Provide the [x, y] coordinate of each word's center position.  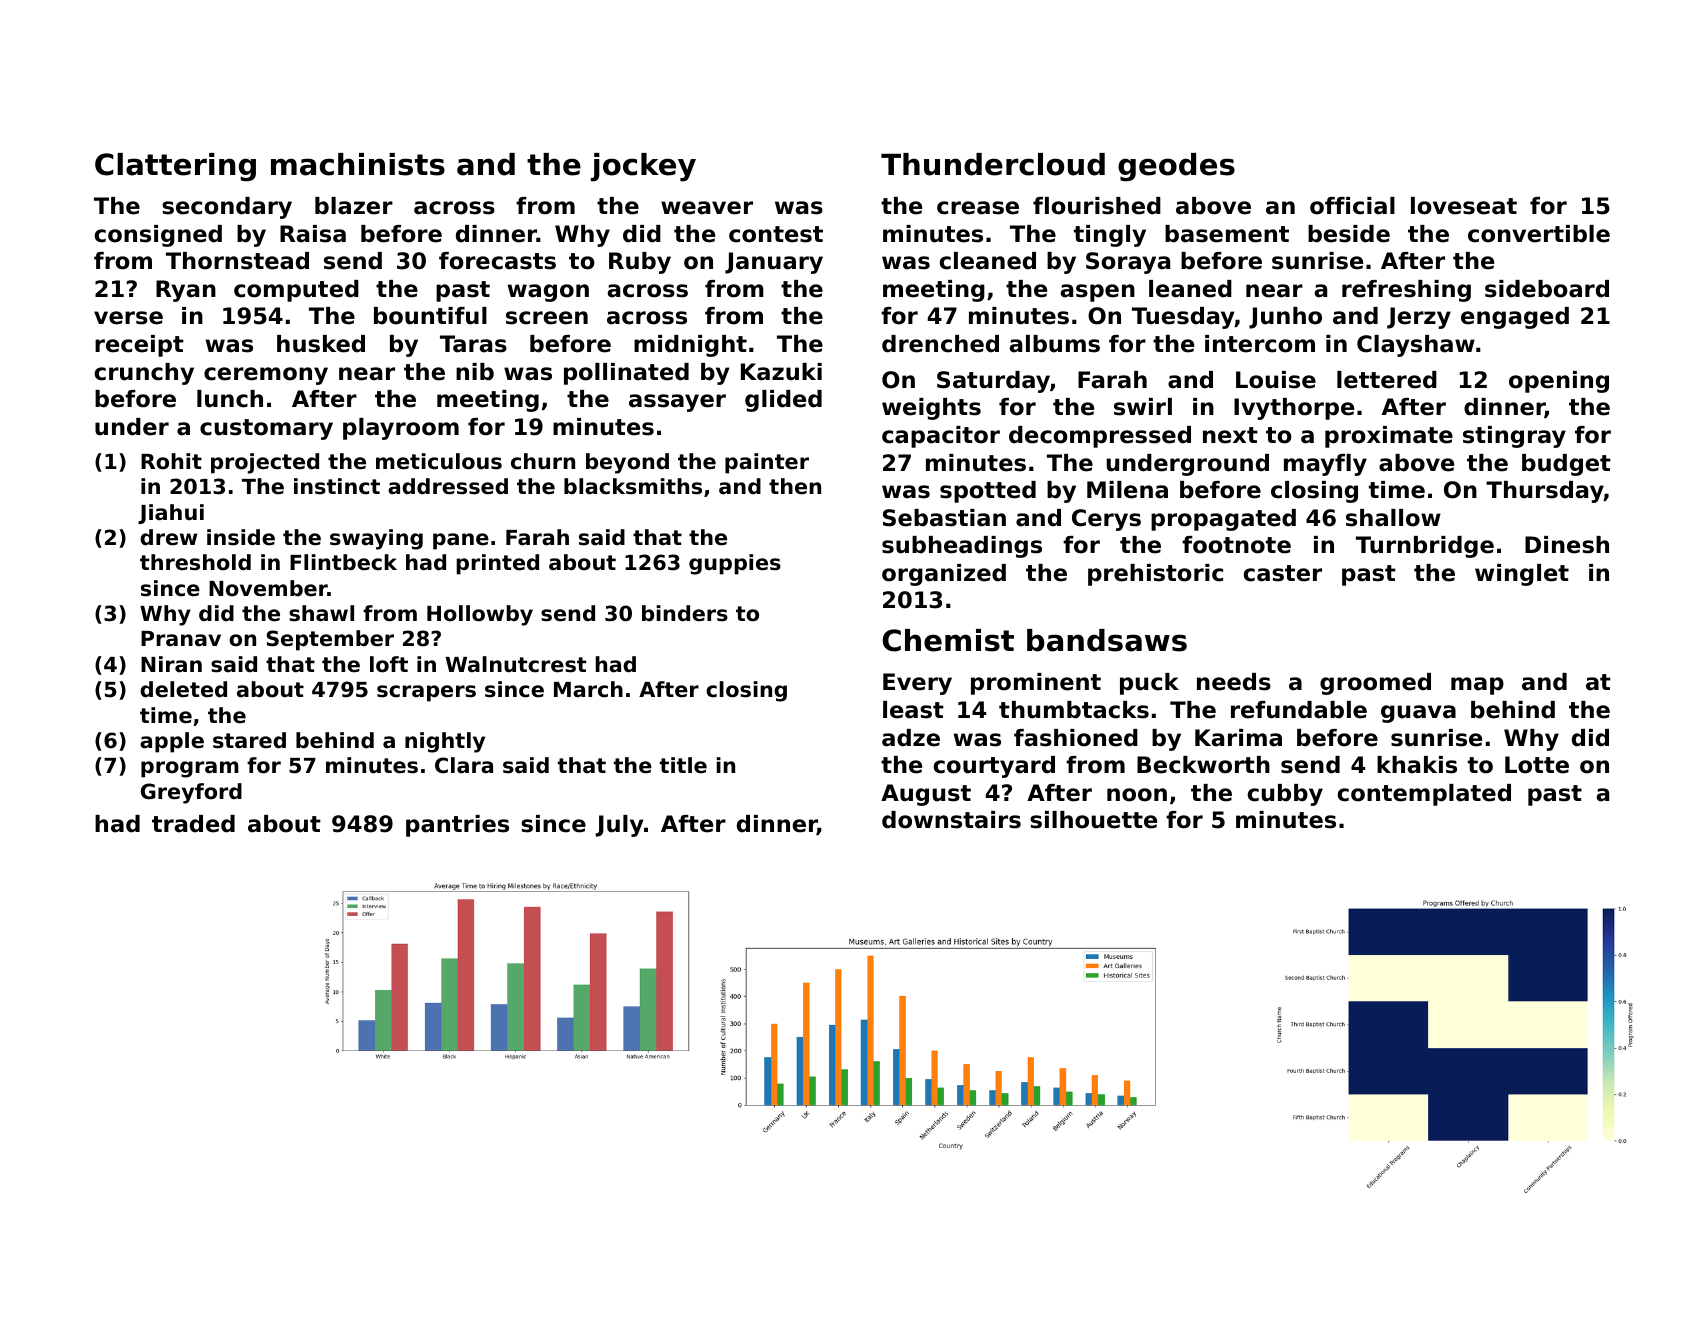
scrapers [426, 693]
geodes [1176, 167]
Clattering [175, 167]
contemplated [1424, 795]
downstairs [951, 820]
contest [776, 234]
